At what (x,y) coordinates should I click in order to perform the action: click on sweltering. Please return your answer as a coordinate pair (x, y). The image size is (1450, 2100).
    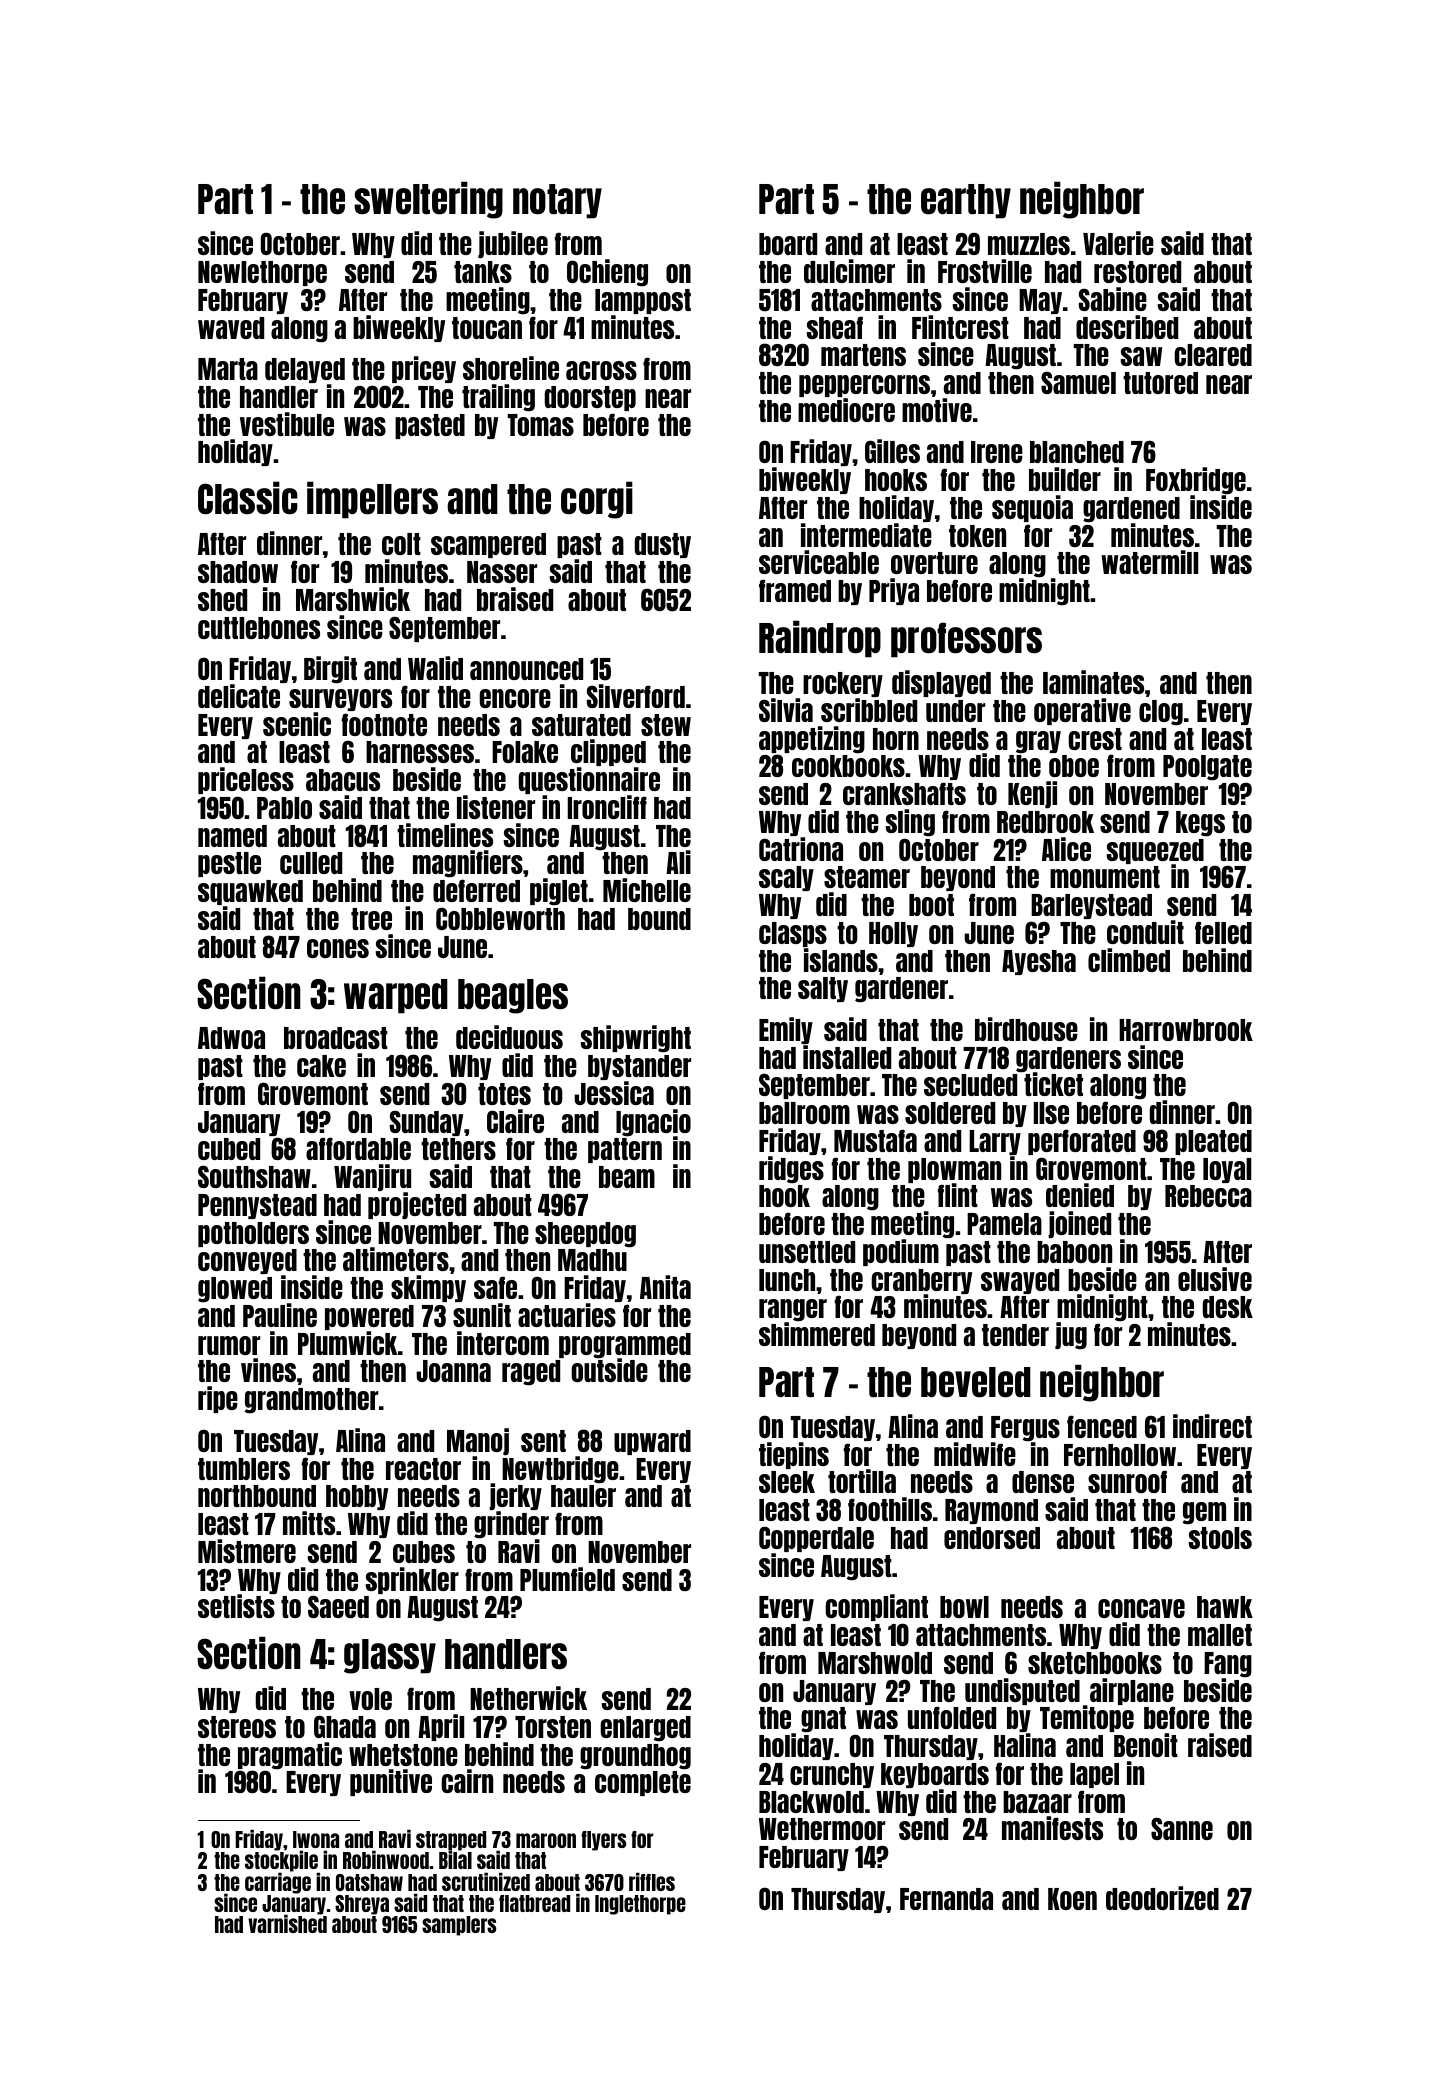
    Looking at the image, I should click on (428, 200).
